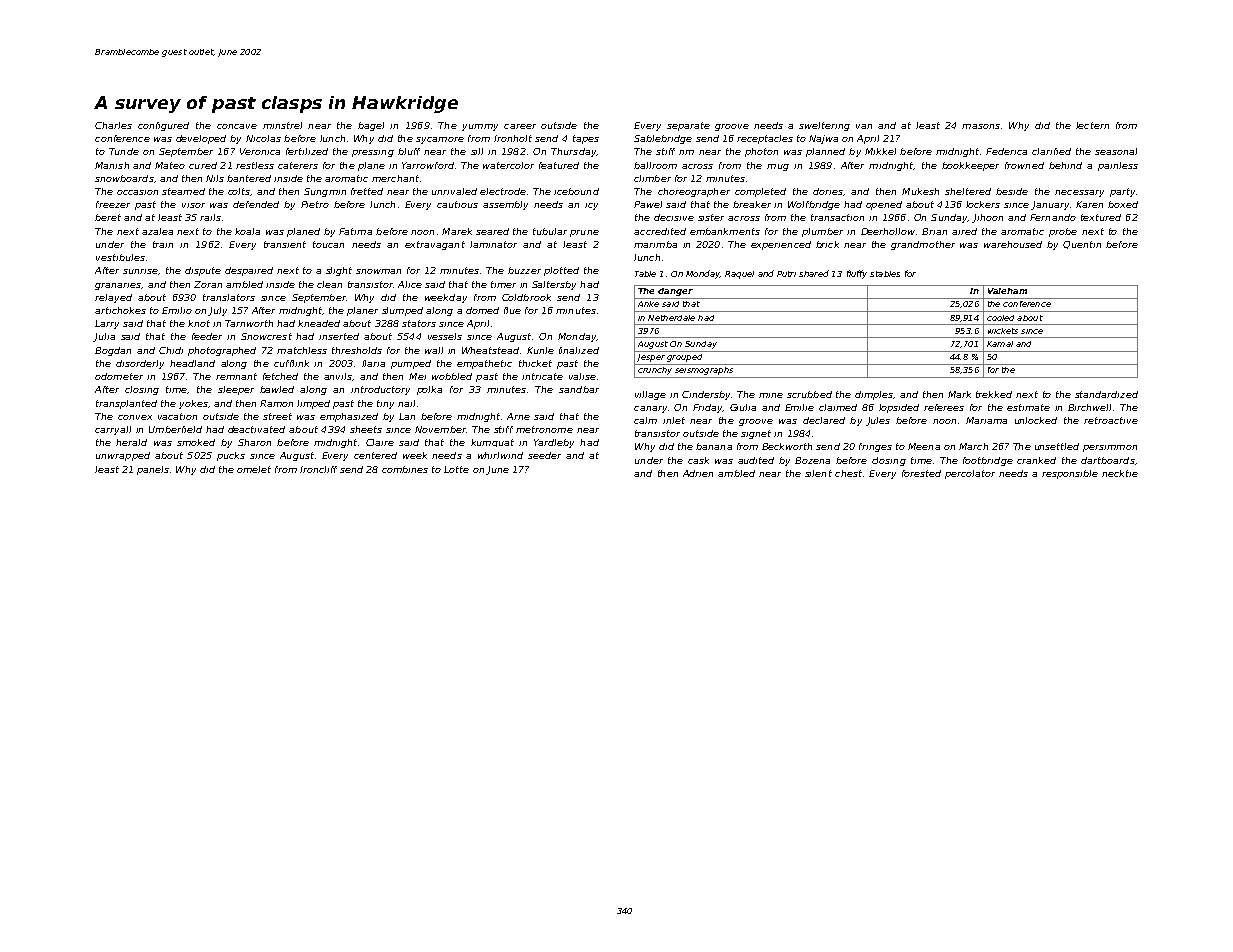 This screenshot has width=1233, height=952. What do you see at coordinates (756, 460) in the screenshot?
I see `audited` at bounding box center [756, 460].
